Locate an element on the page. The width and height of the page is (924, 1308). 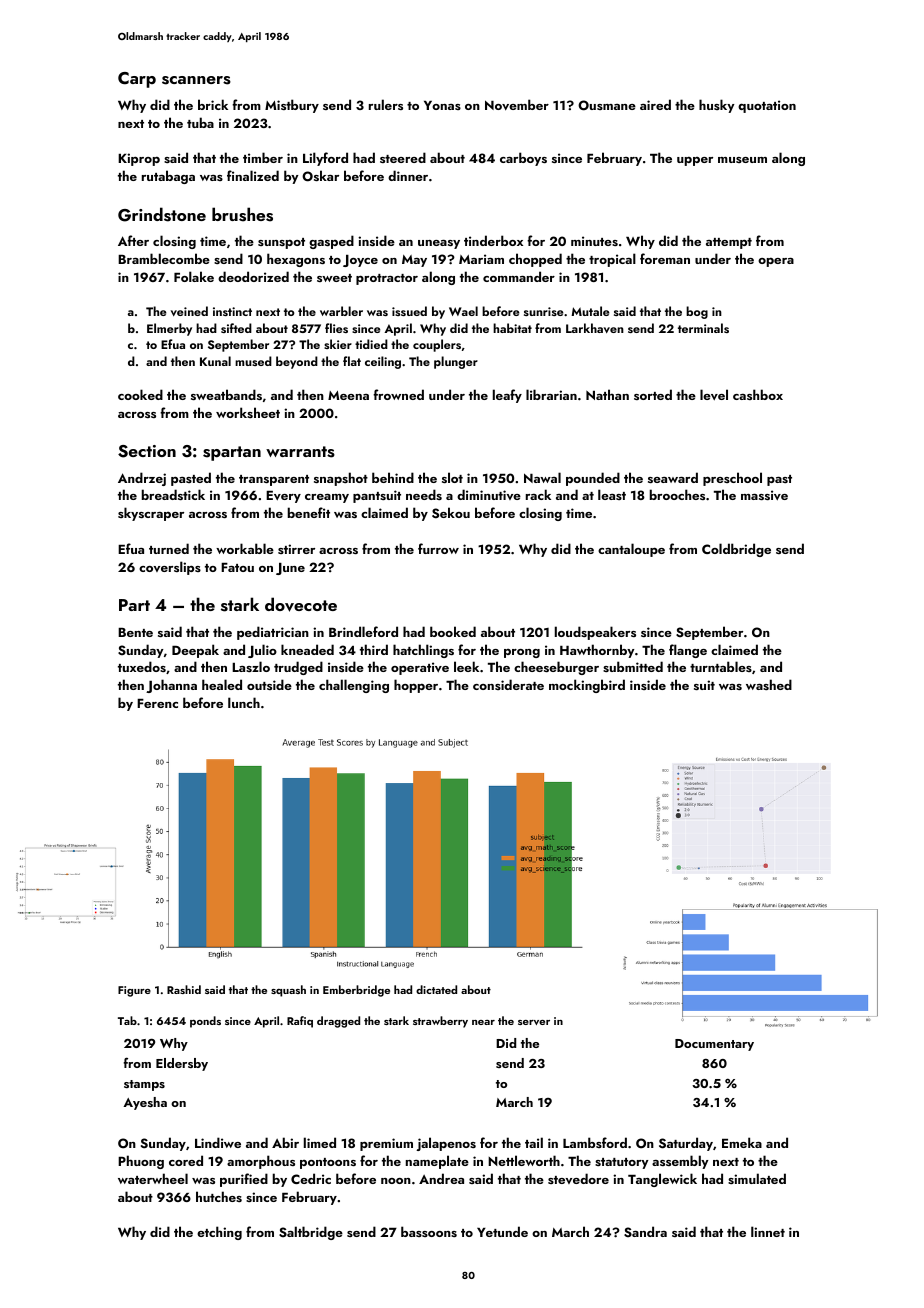
foreman is located at coordinates (665, 258).
